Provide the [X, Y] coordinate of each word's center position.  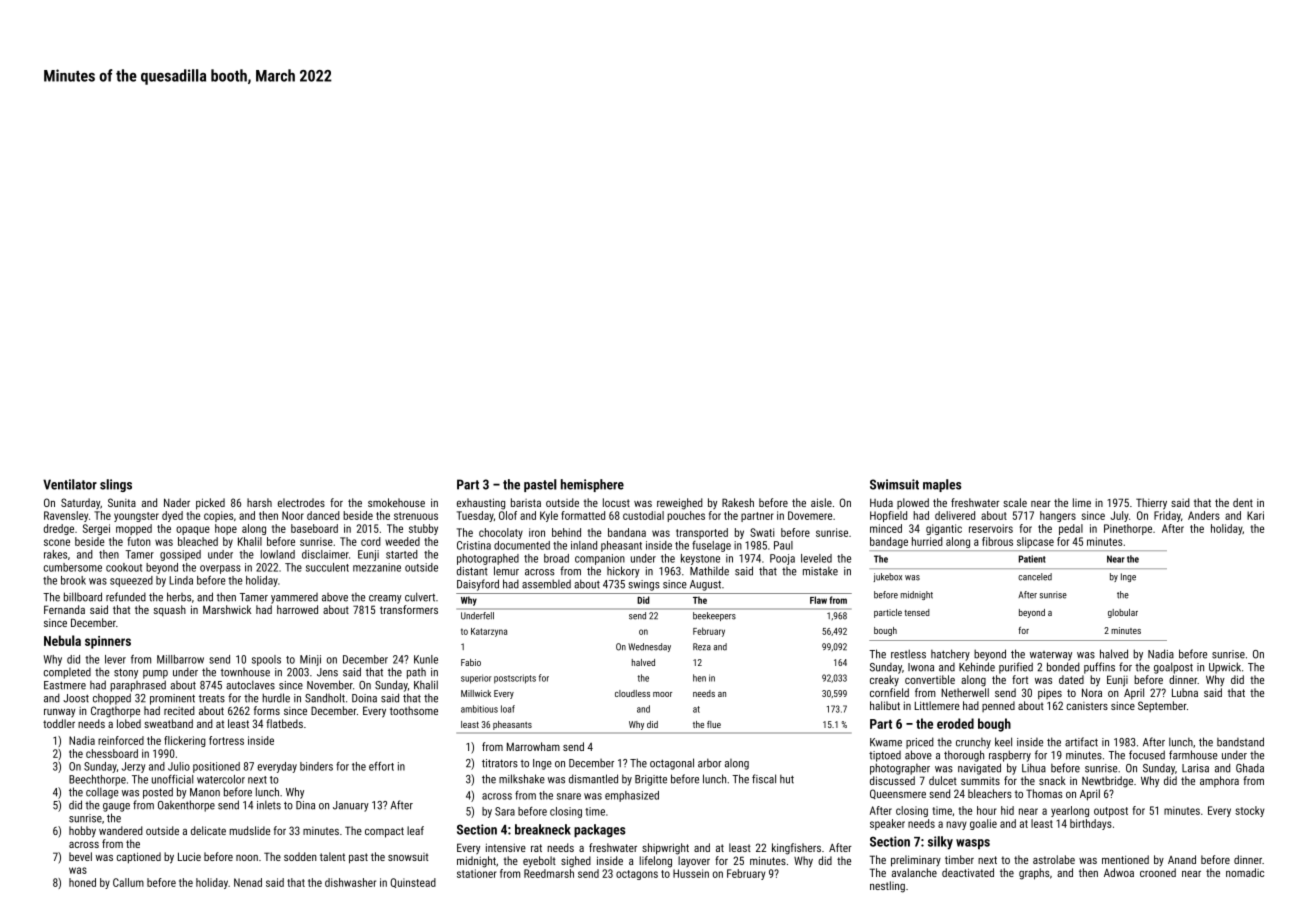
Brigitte [651, 780]
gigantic [944, 529]
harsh [259, 502]
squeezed [131, 581]
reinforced [121, 740]
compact [384, 832]
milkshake [522, 779]
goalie [983, 824]
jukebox [887, 577]
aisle [821, 502]
